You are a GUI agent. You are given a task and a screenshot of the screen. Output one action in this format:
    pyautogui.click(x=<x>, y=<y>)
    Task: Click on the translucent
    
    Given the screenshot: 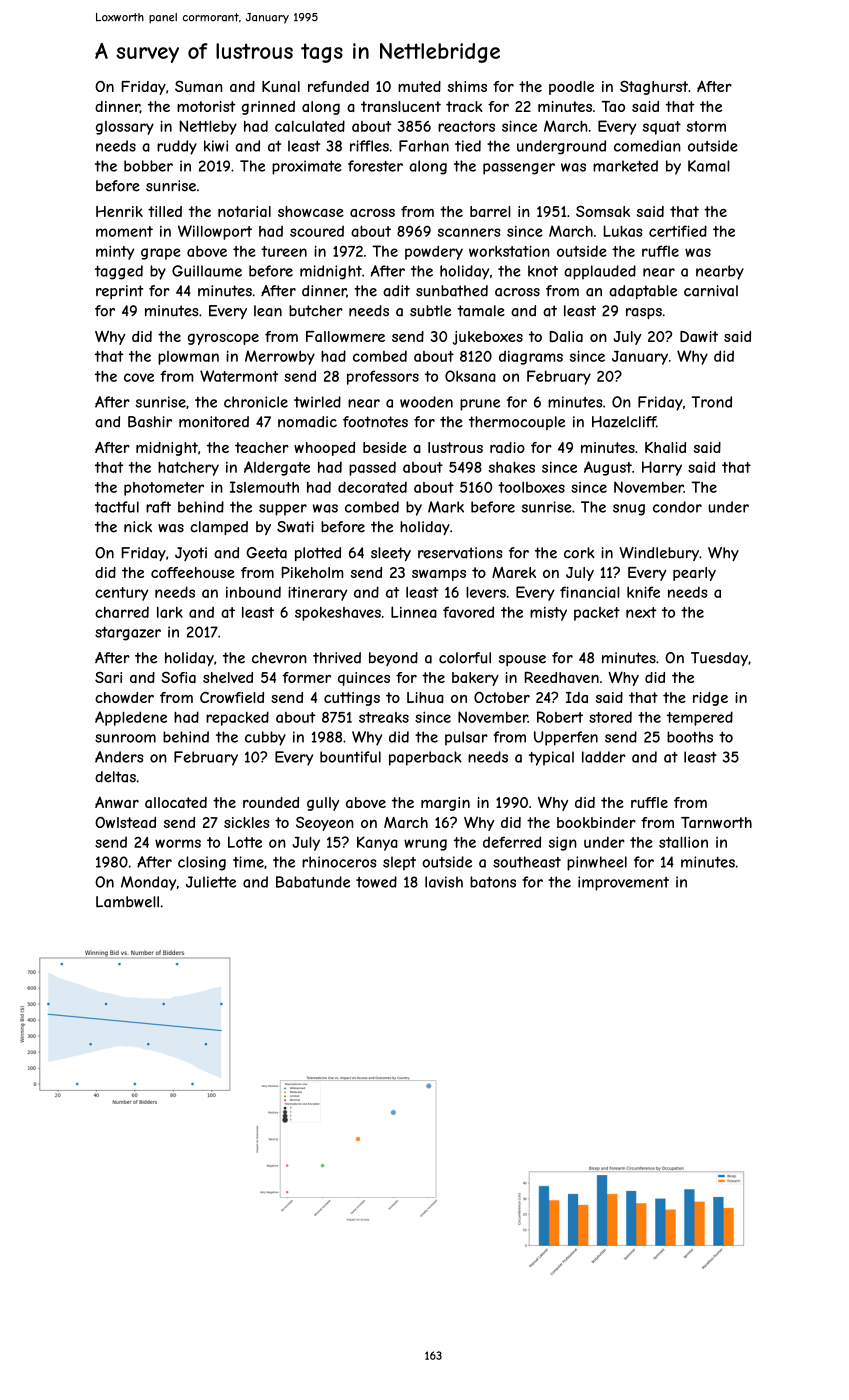 What is the action you would take?
    pyautogui.click(x=401, y=106)
